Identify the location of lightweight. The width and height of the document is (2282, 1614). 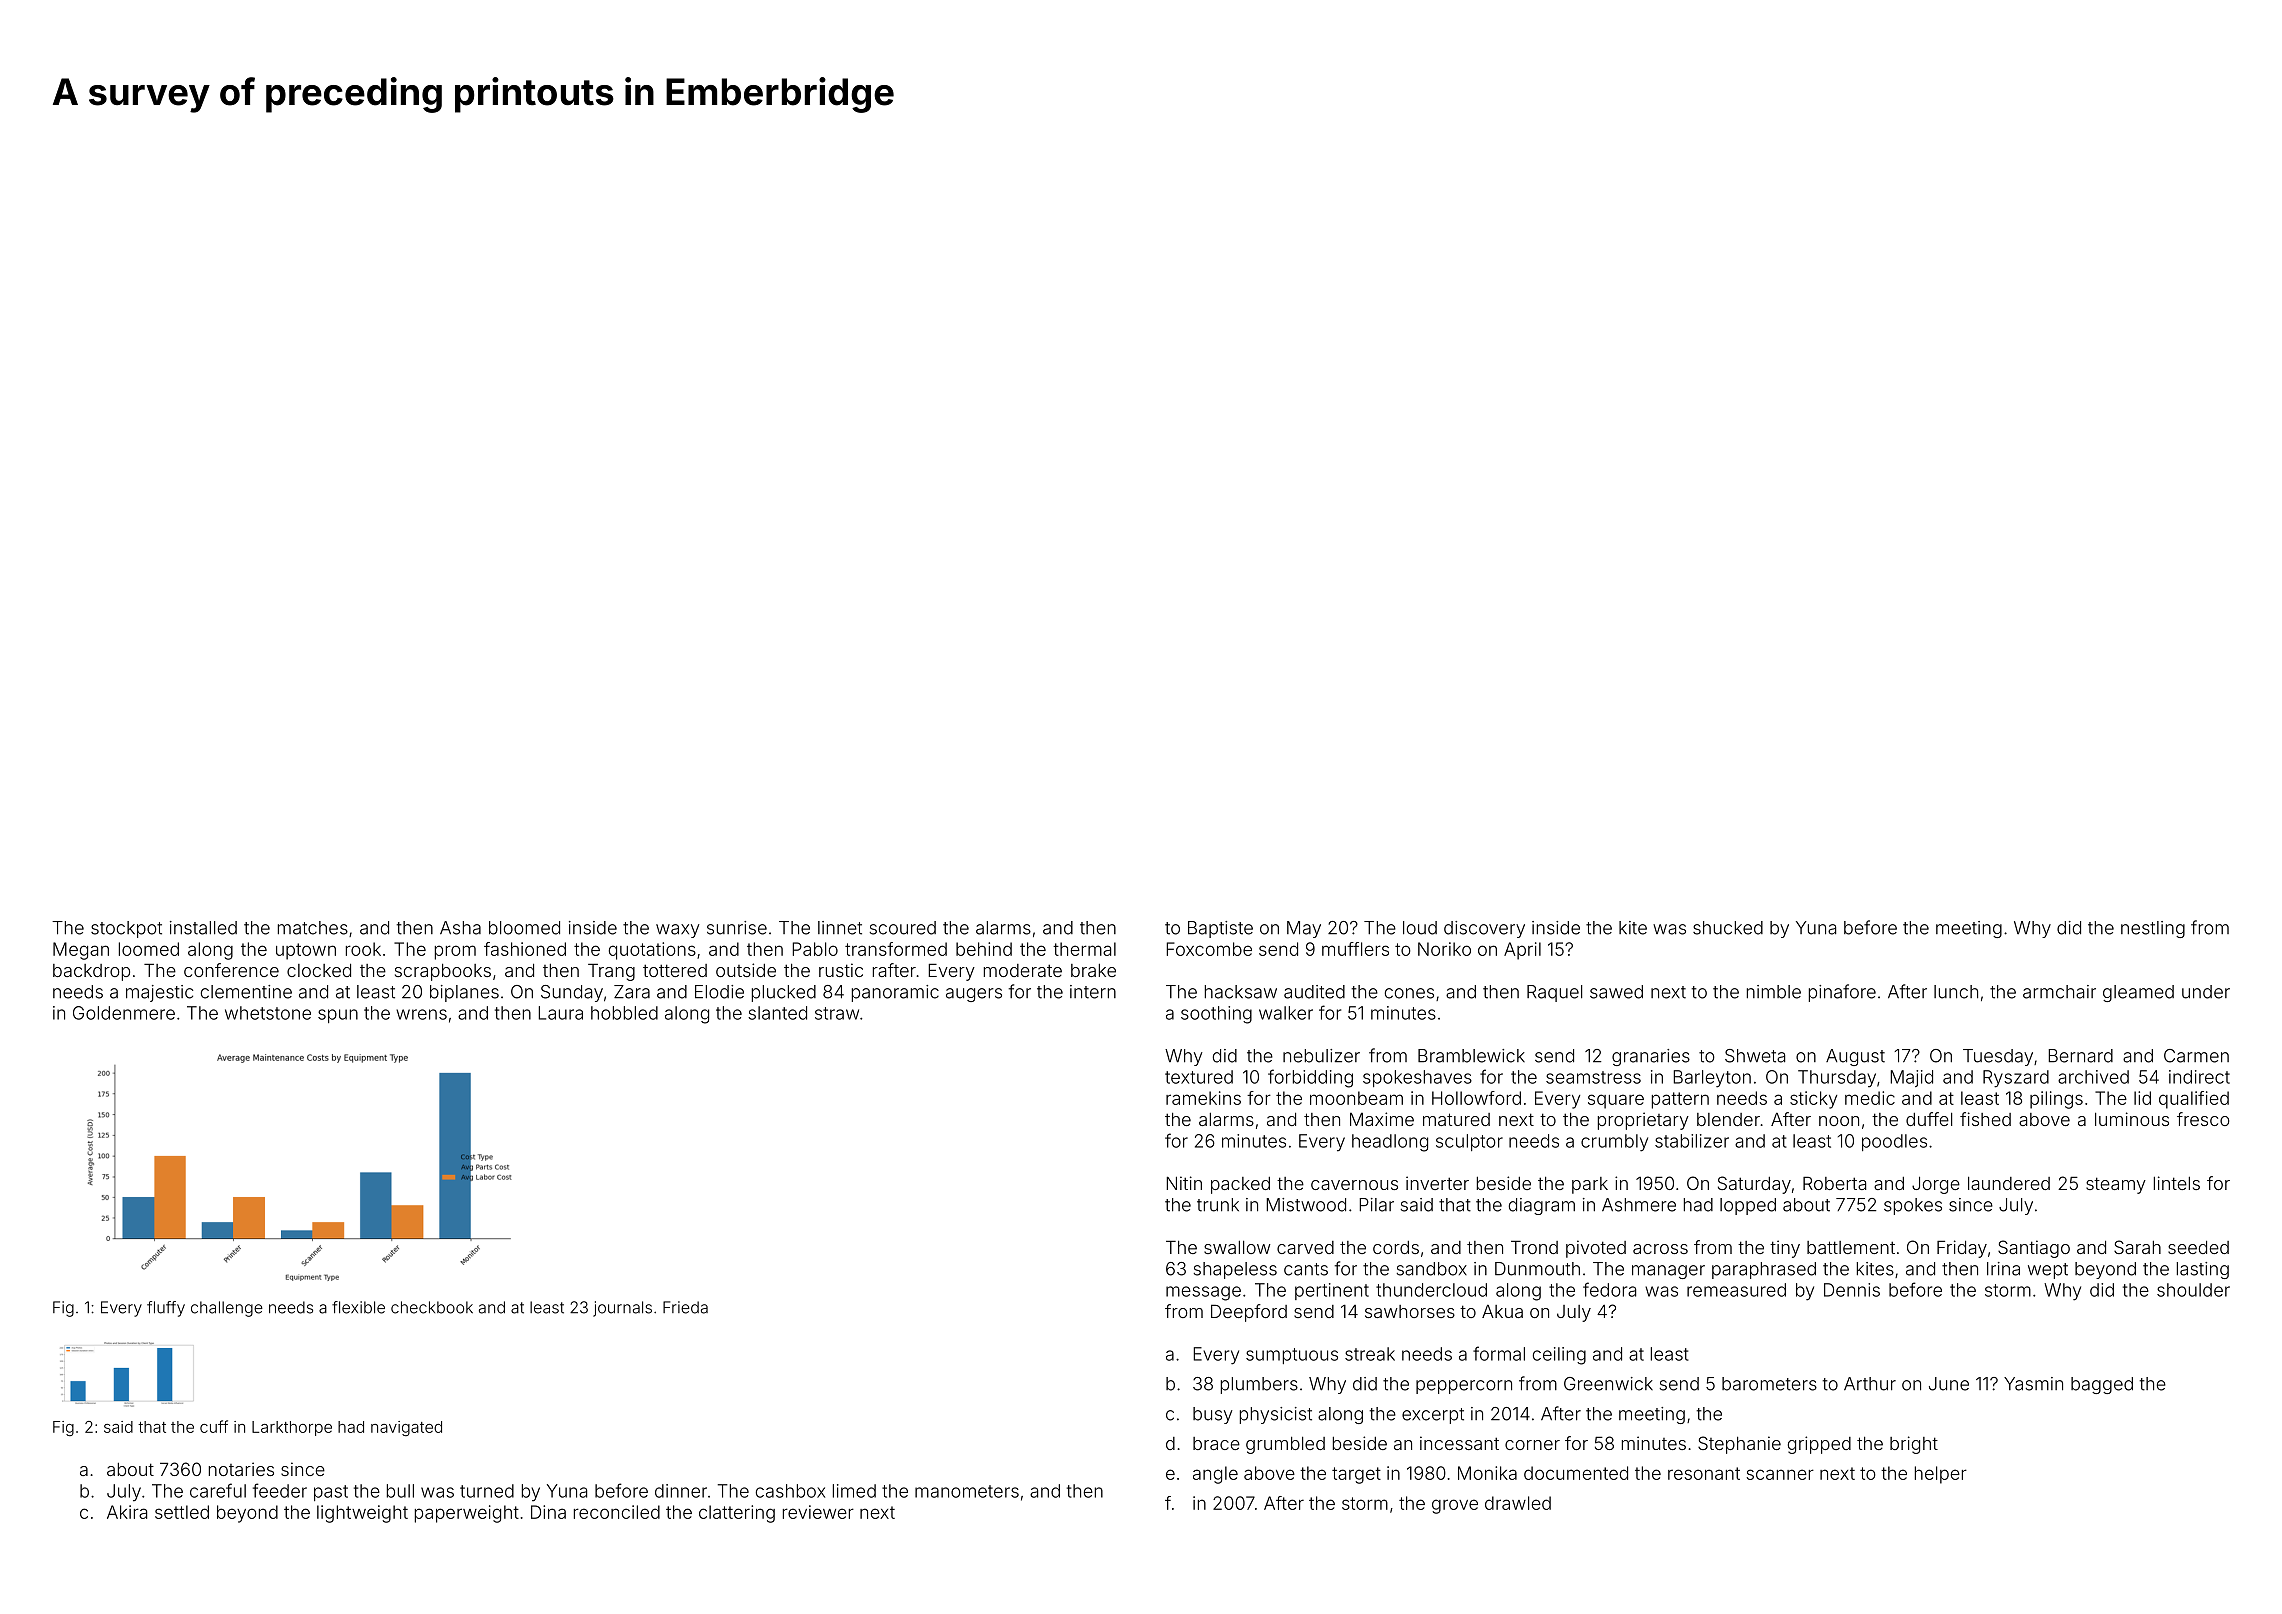
(362, 1514).
